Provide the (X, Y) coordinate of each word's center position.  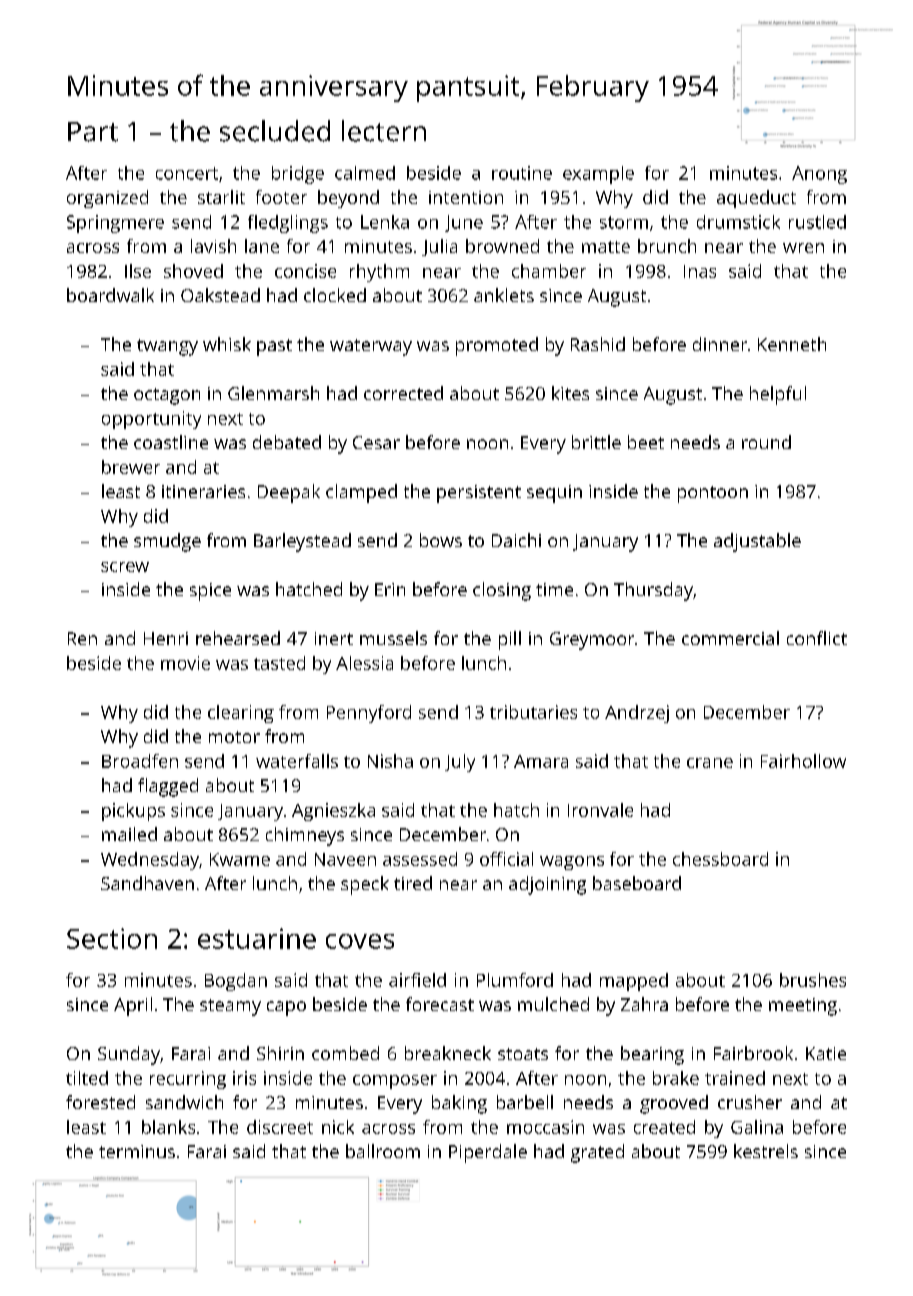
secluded (275, 131)
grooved (674, 1104)
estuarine (257, 938)
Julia (439, 247)
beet (646, 442)
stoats (523, 1054)
